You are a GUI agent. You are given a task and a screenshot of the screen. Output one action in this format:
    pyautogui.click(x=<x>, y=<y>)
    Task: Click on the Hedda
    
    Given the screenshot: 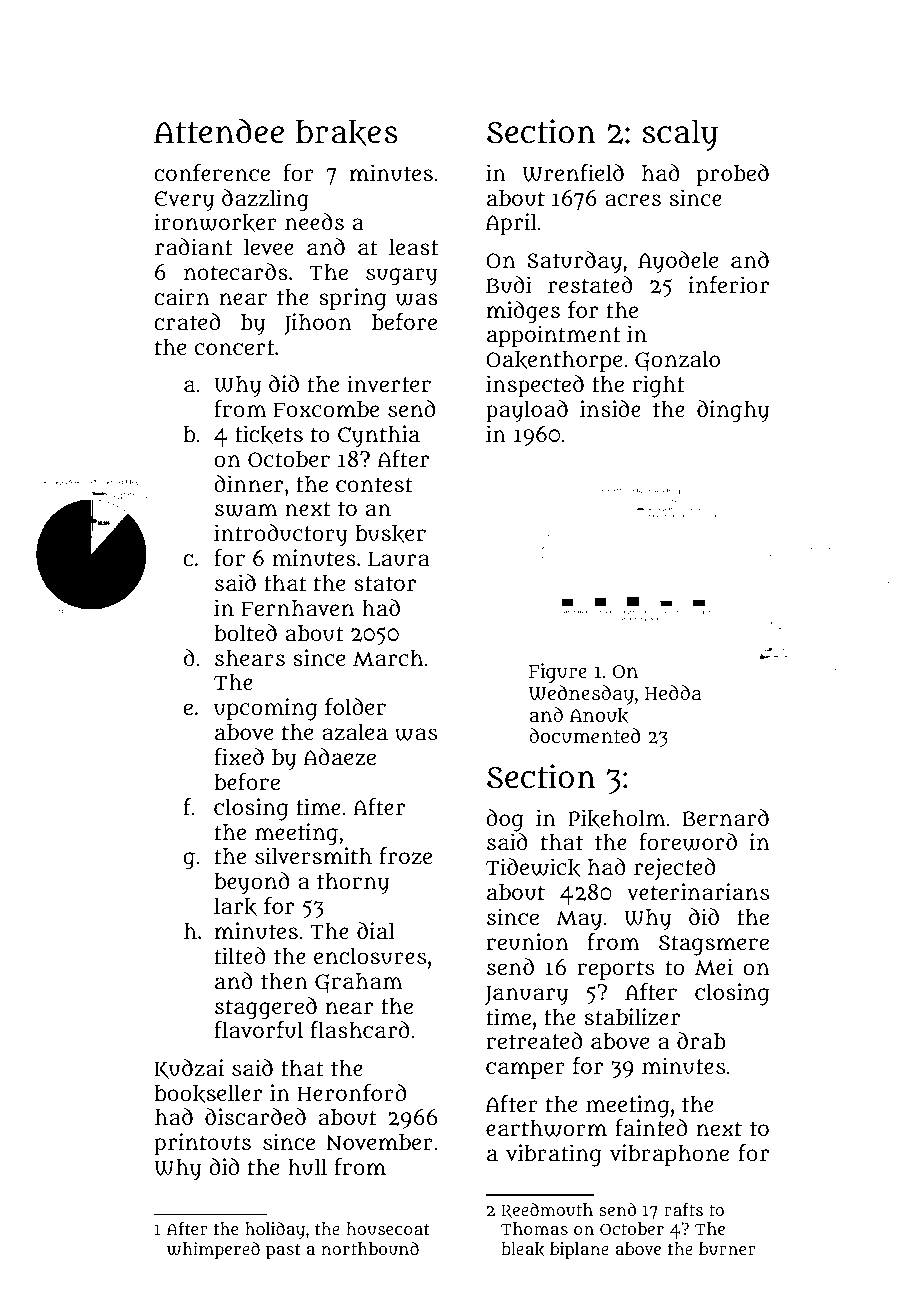 What is the action you would take?
    pyautogui.click(x=673, y=692)
